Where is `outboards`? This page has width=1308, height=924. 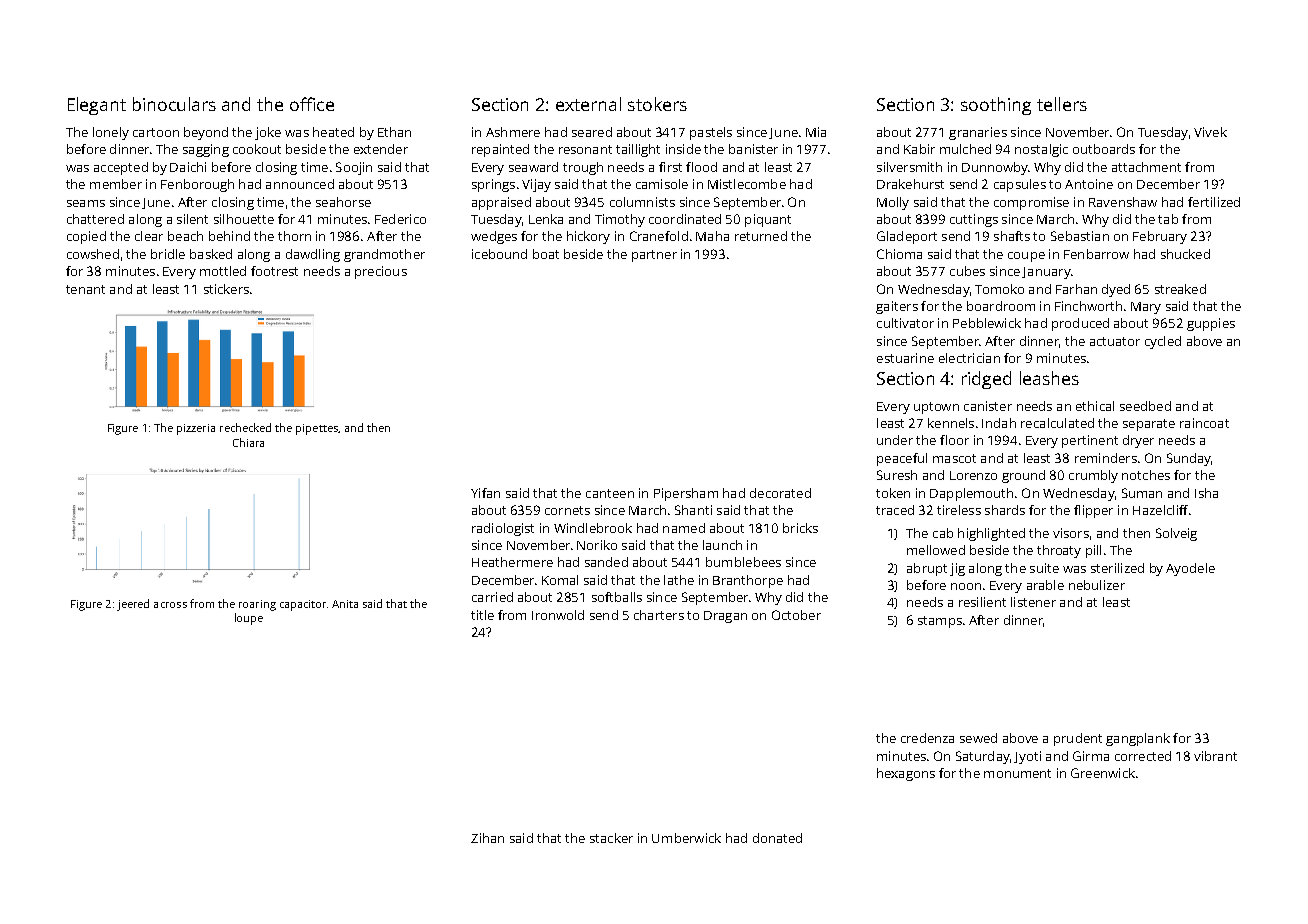 outboards is located at coordinates (1104, 149).
